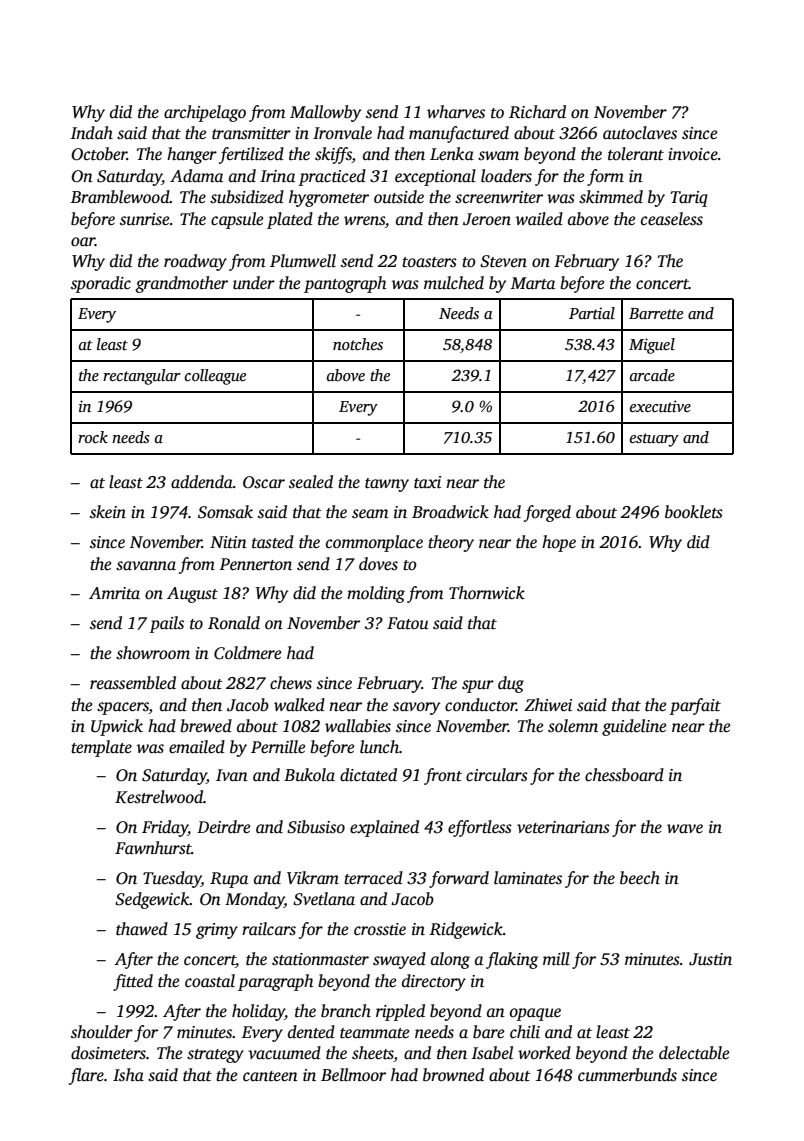  What do you see at coordinates (640, 878) in the screenshot?
I see `beech` at bounding box center [640, 878].
